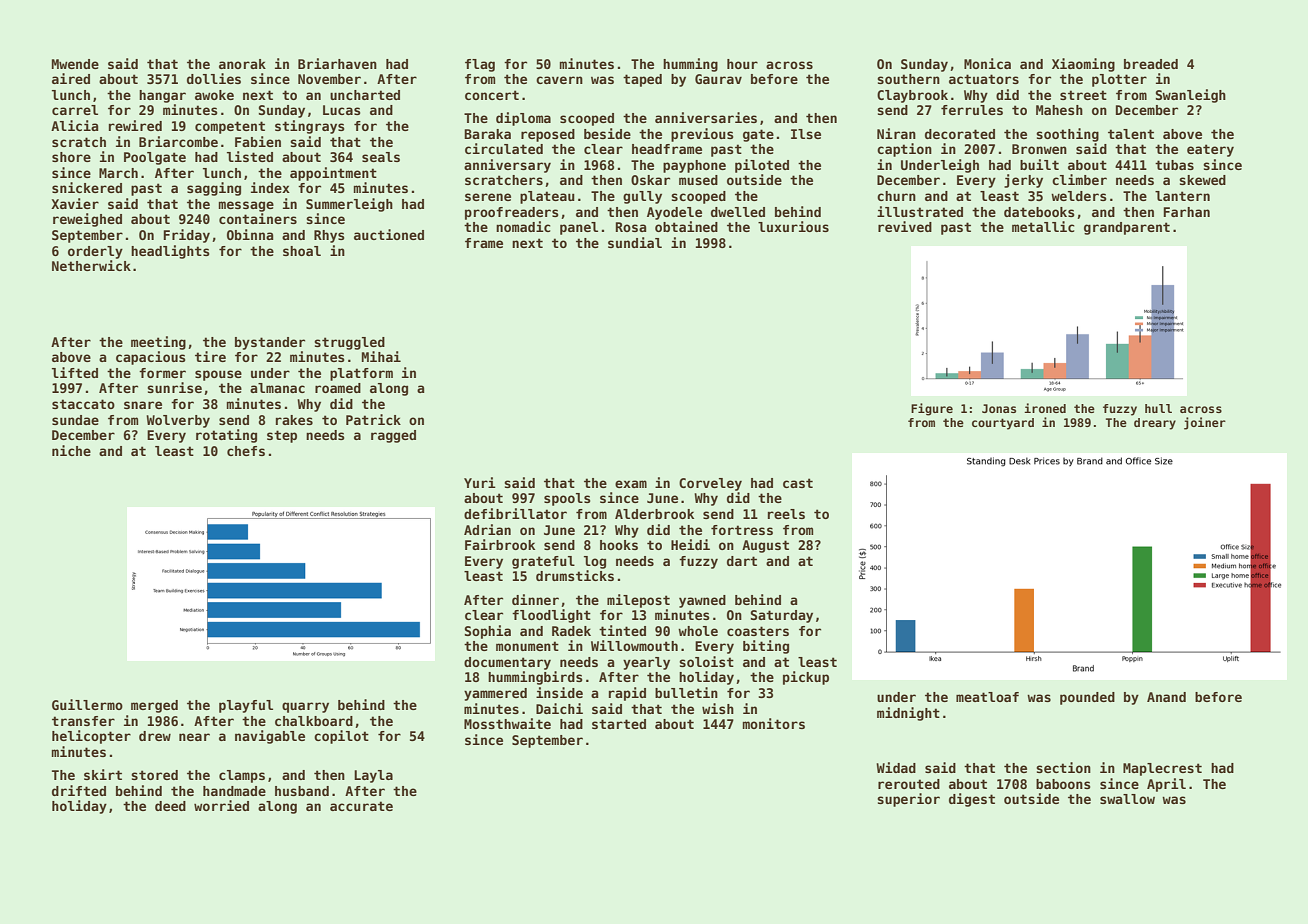 The width and height of the screenshot is (1308, 924). Describe the element at coordinates (246, 451) in the screenshot. I see `chefs` at that location.
